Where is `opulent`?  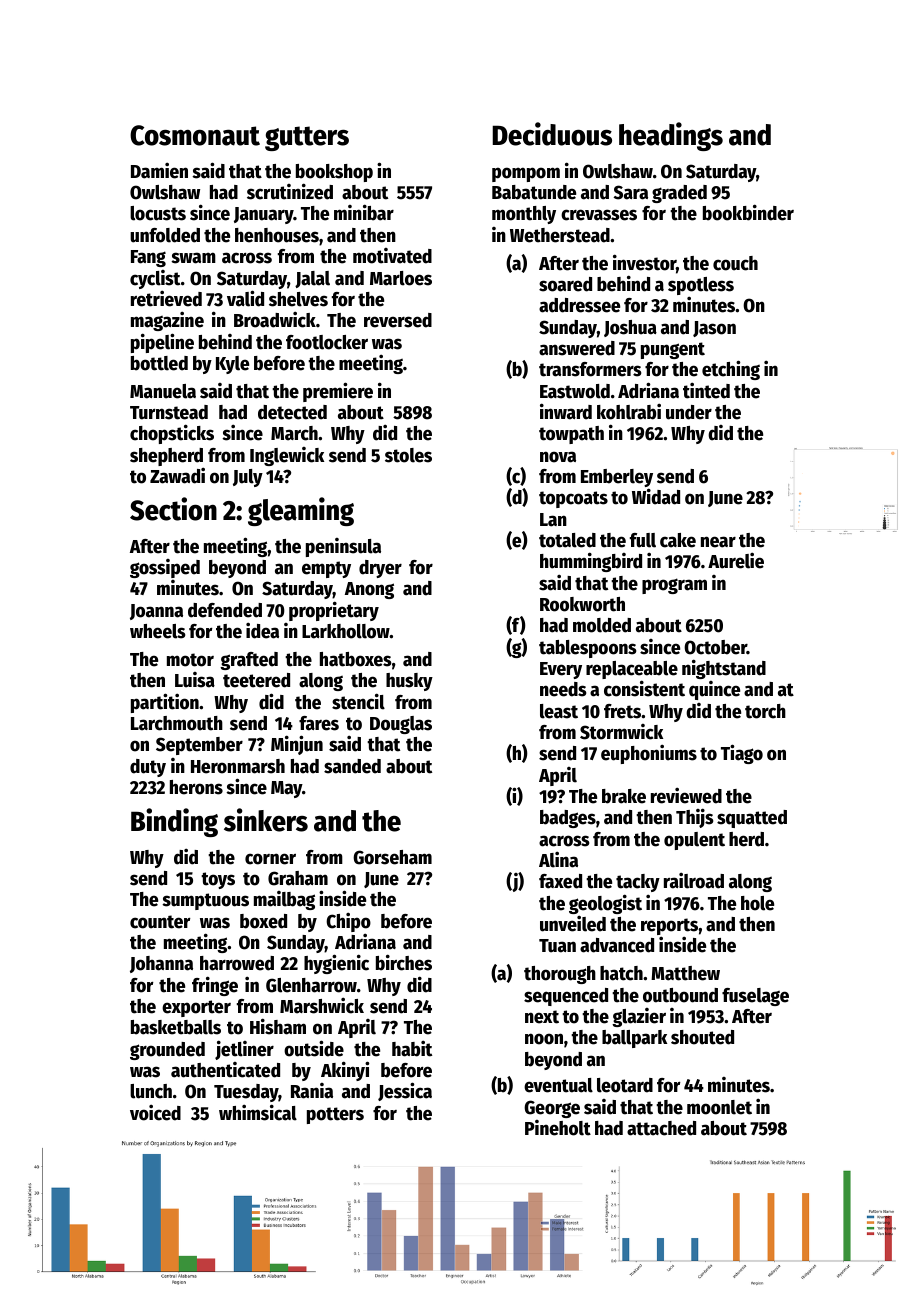 opulent is located at coordinates (694, 841).
